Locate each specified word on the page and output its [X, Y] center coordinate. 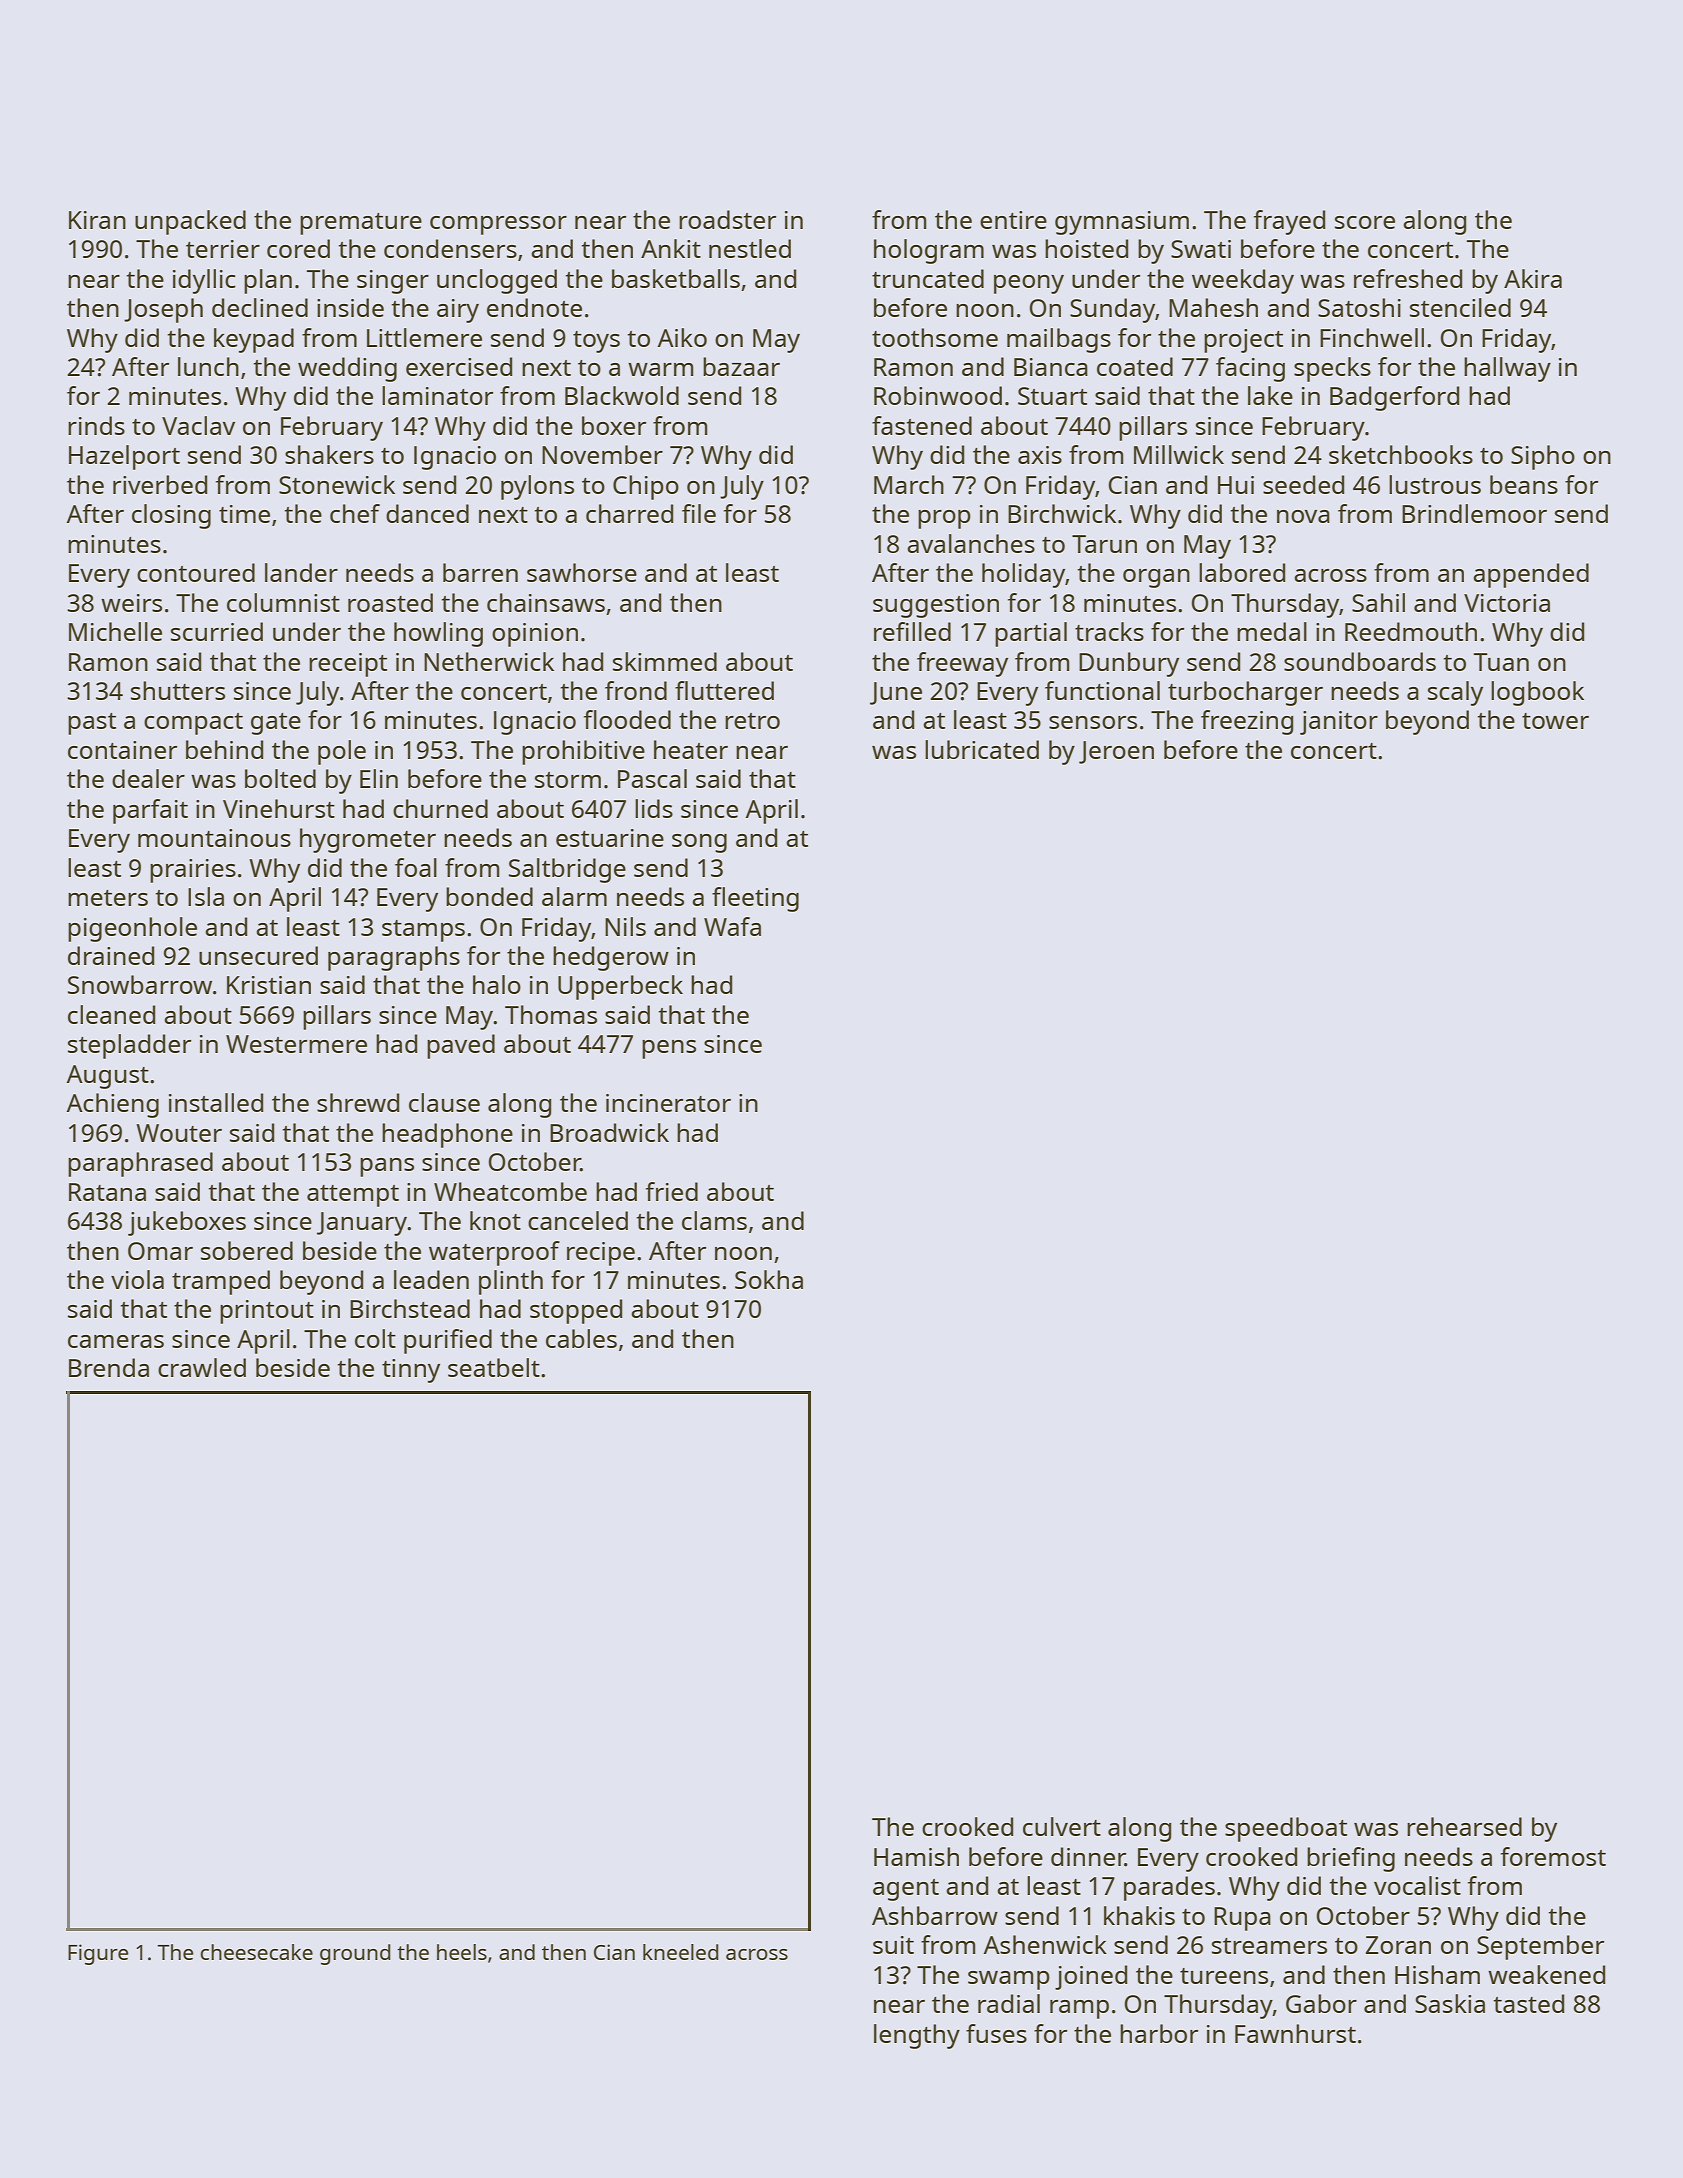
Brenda [109, 1367]
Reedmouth [1411, 631]
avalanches [971, 543]
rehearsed [1464, 1826]
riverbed [160, 484]
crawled [202, 1367]
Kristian [269, 985]
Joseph [163, 310]
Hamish [916, 1856]
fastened [922, 425]
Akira [1533, 278]
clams [714, 1220]
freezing [1247, 722]
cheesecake [256, 1952]
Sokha [769, 1279]
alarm [574, 896]
